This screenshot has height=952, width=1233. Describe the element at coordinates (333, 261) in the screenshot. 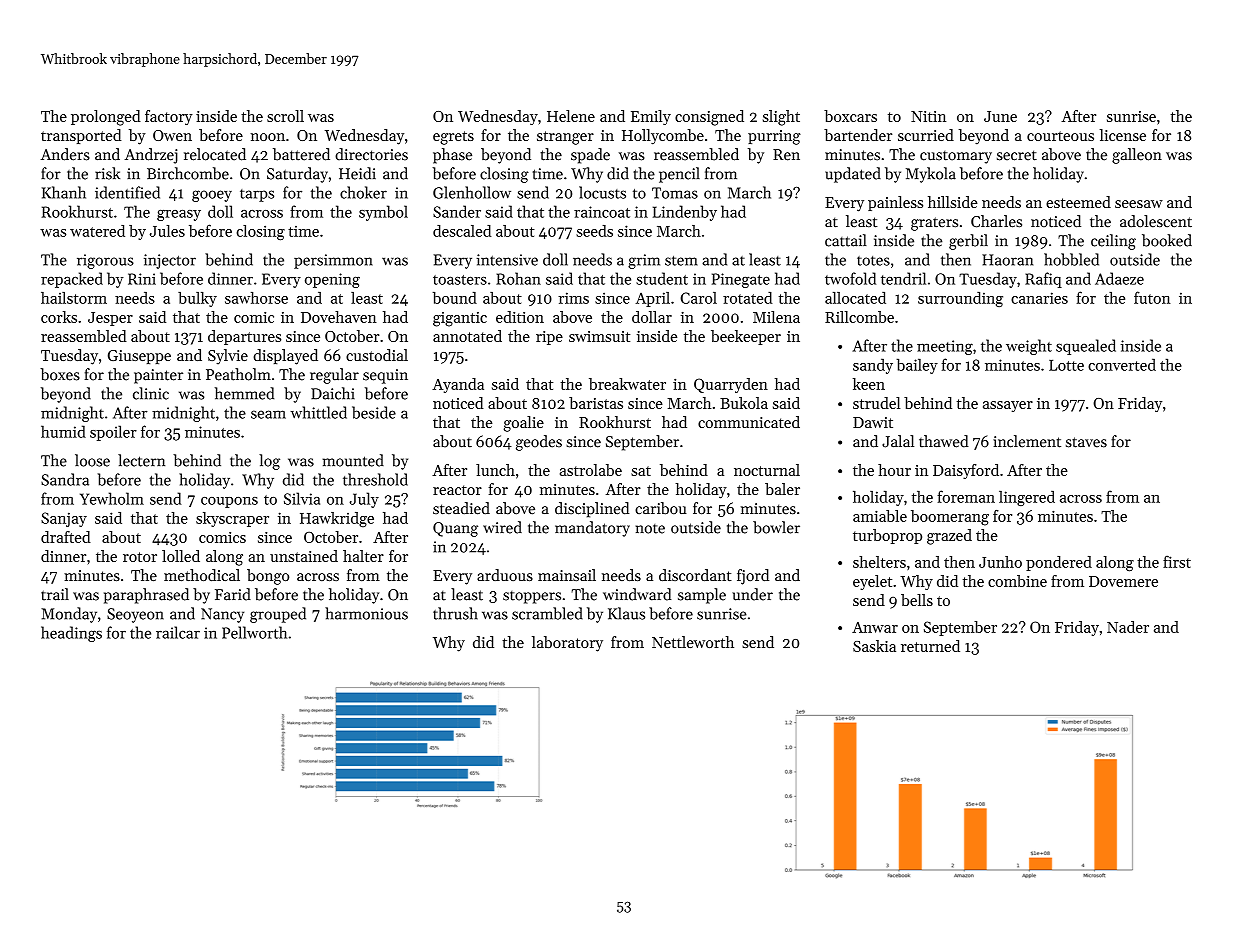

I see `persimmon` at that location.
